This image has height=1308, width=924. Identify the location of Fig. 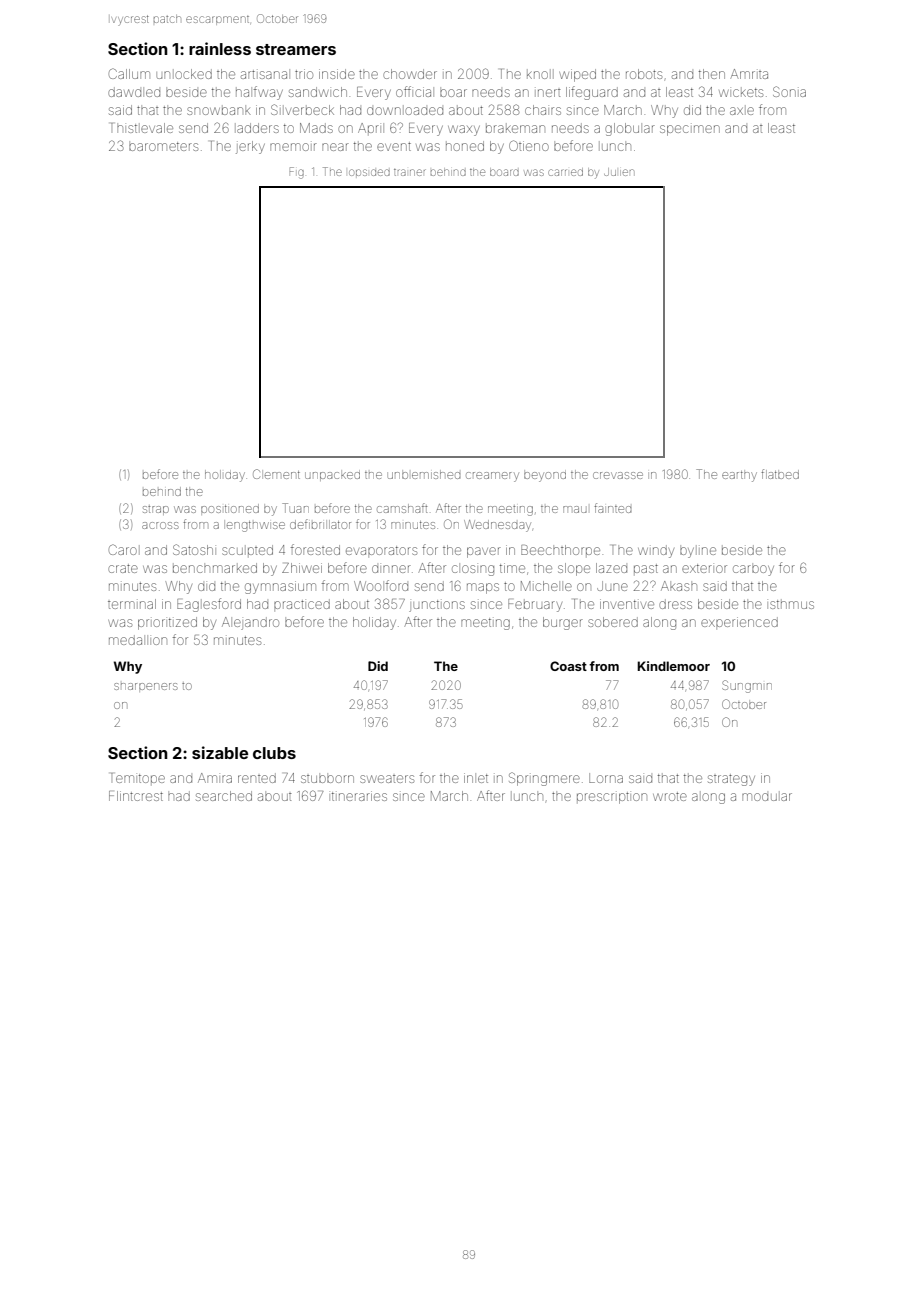
(296, 173).
